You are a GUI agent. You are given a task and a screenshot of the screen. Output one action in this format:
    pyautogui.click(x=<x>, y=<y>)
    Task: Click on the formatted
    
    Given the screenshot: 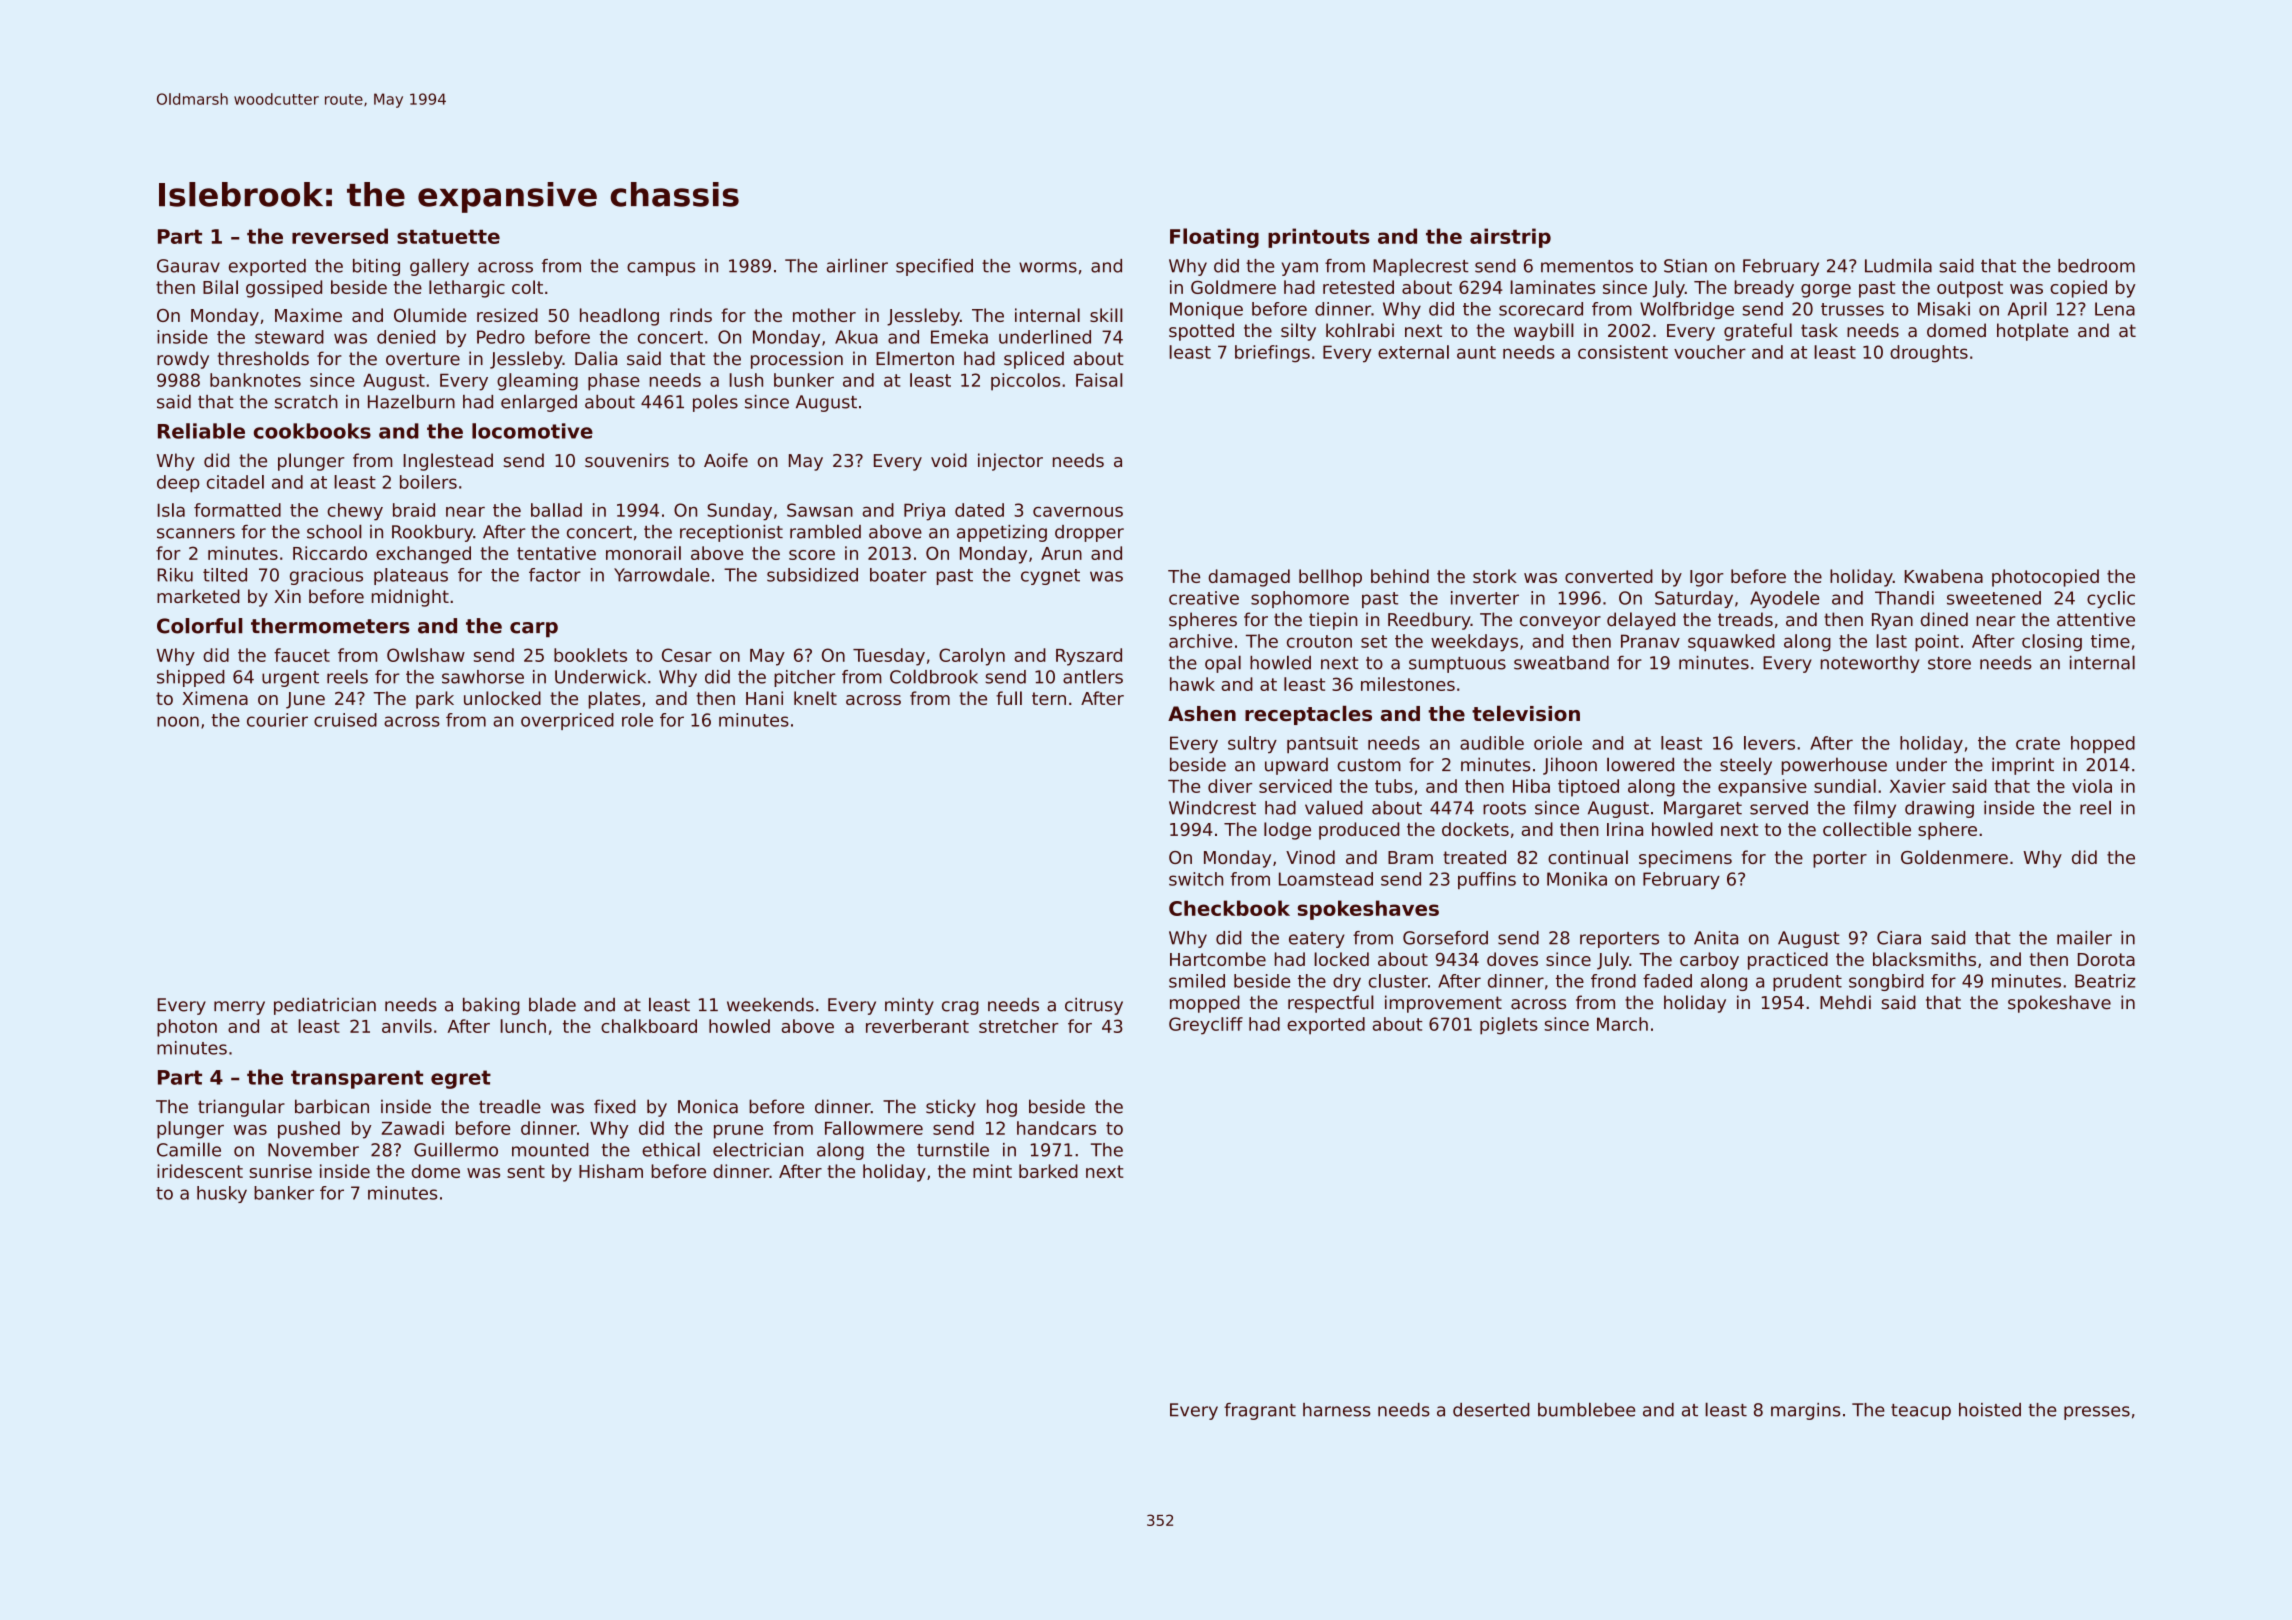 What is the action you would take?
    pyautogui.click(x=237, y=510)
